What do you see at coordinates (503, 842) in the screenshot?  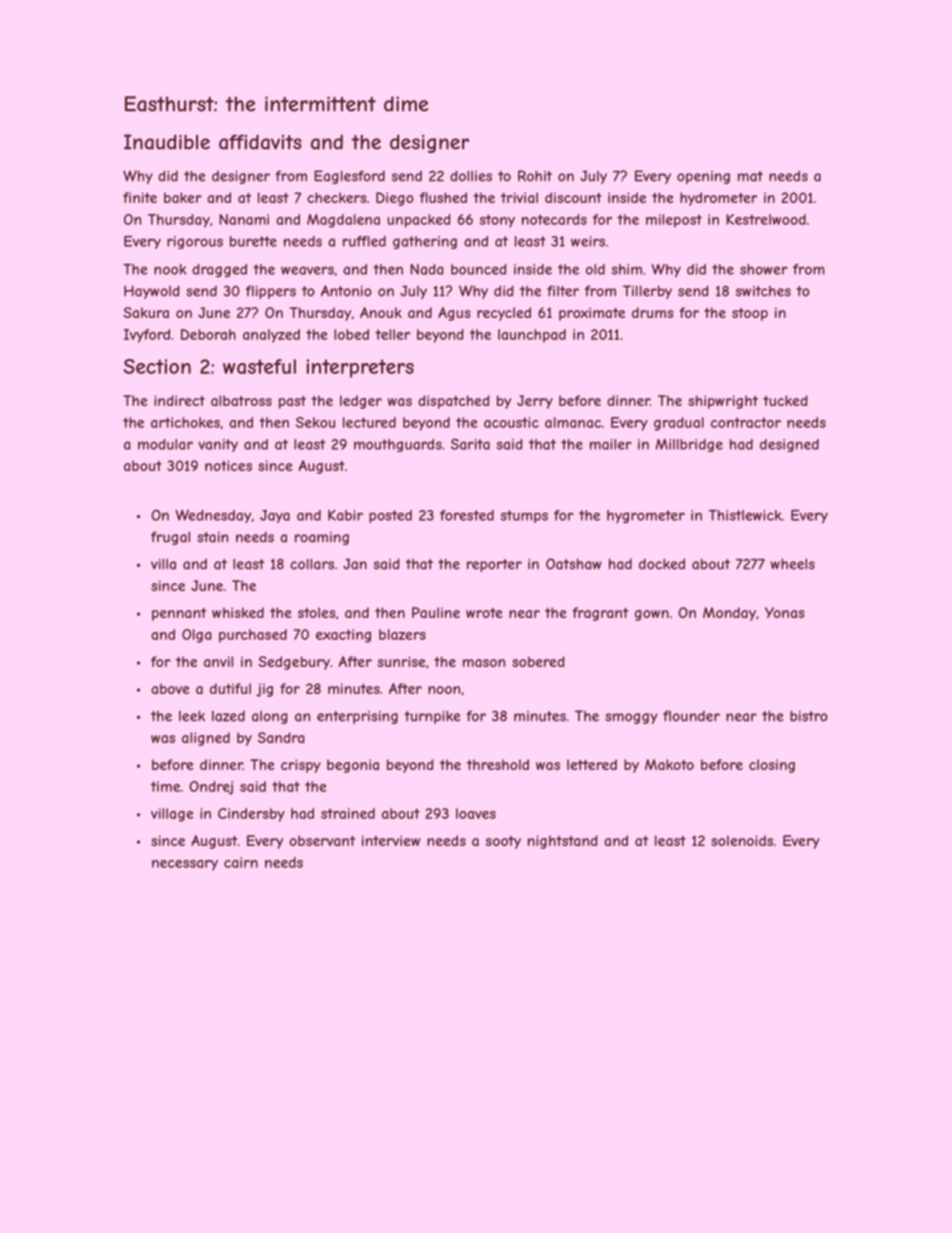 I see `sooty` at bounding box center [503, 842].
